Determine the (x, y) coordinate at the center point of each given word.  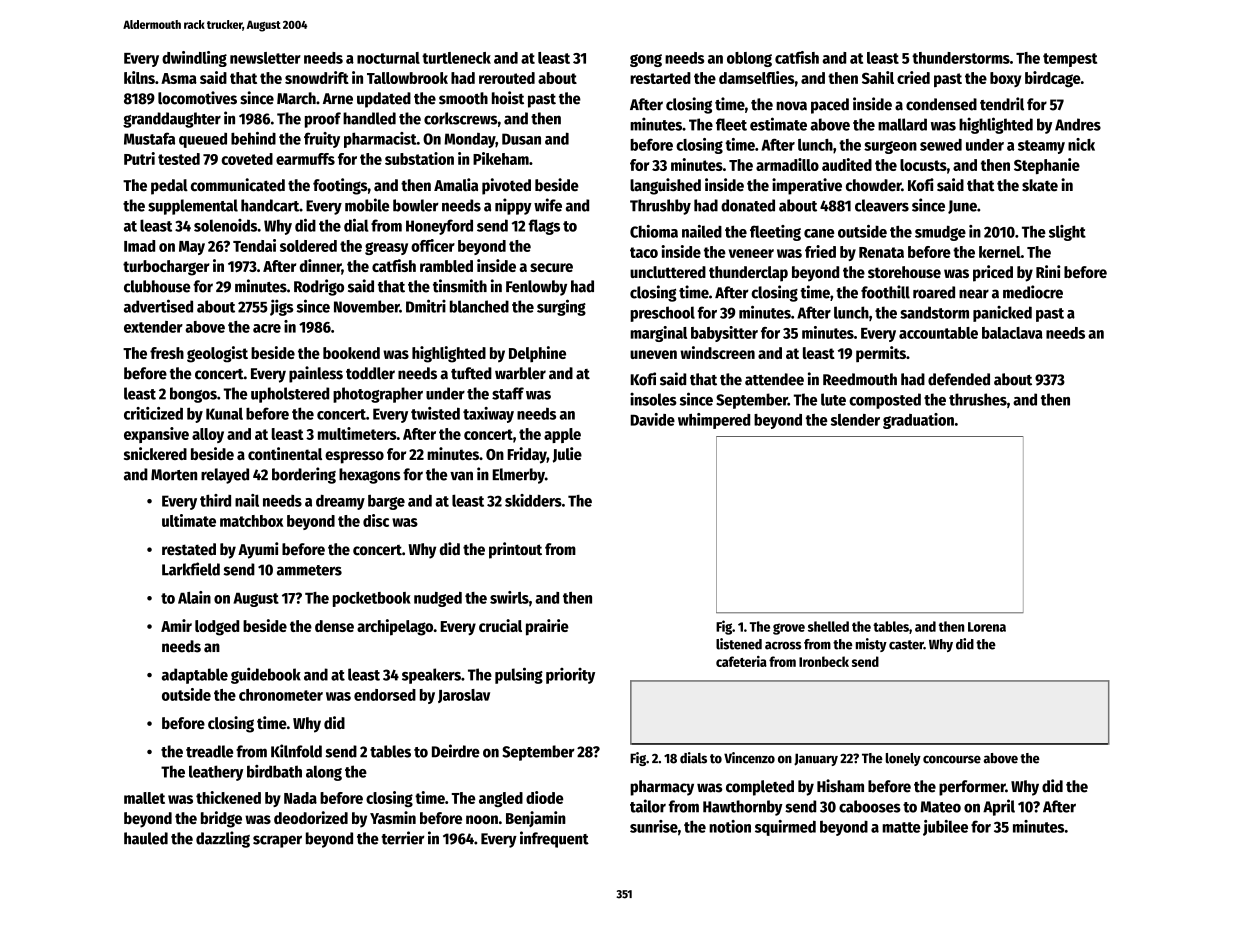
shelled (828, 626)
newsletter (265, 58)
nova (791, 106)
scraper (277, 841)
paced (830, 106)
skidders (533, 500)
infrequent (554, 839)
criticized (153, 413)
